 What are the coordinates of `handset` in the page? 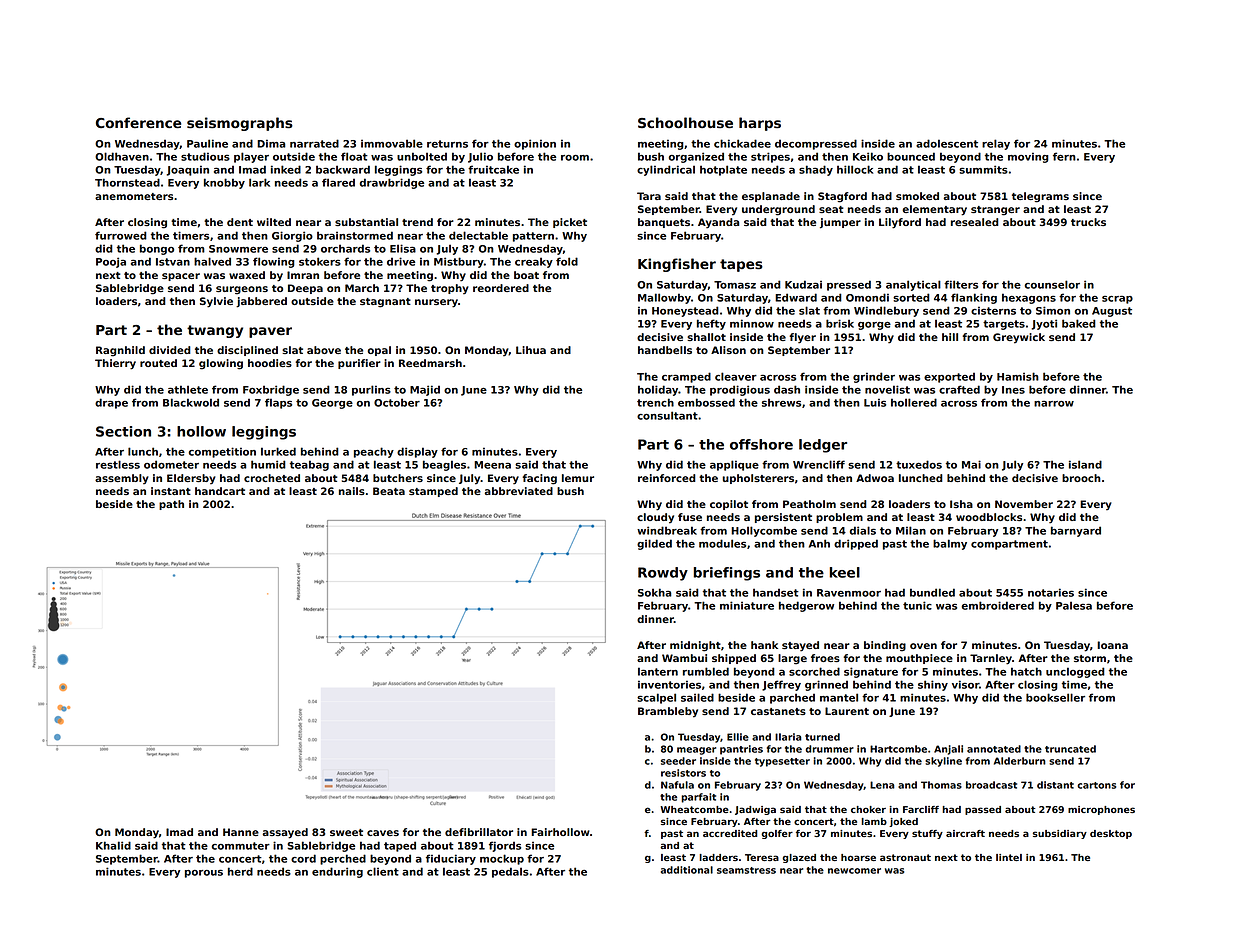 It's located at (776, 592).
